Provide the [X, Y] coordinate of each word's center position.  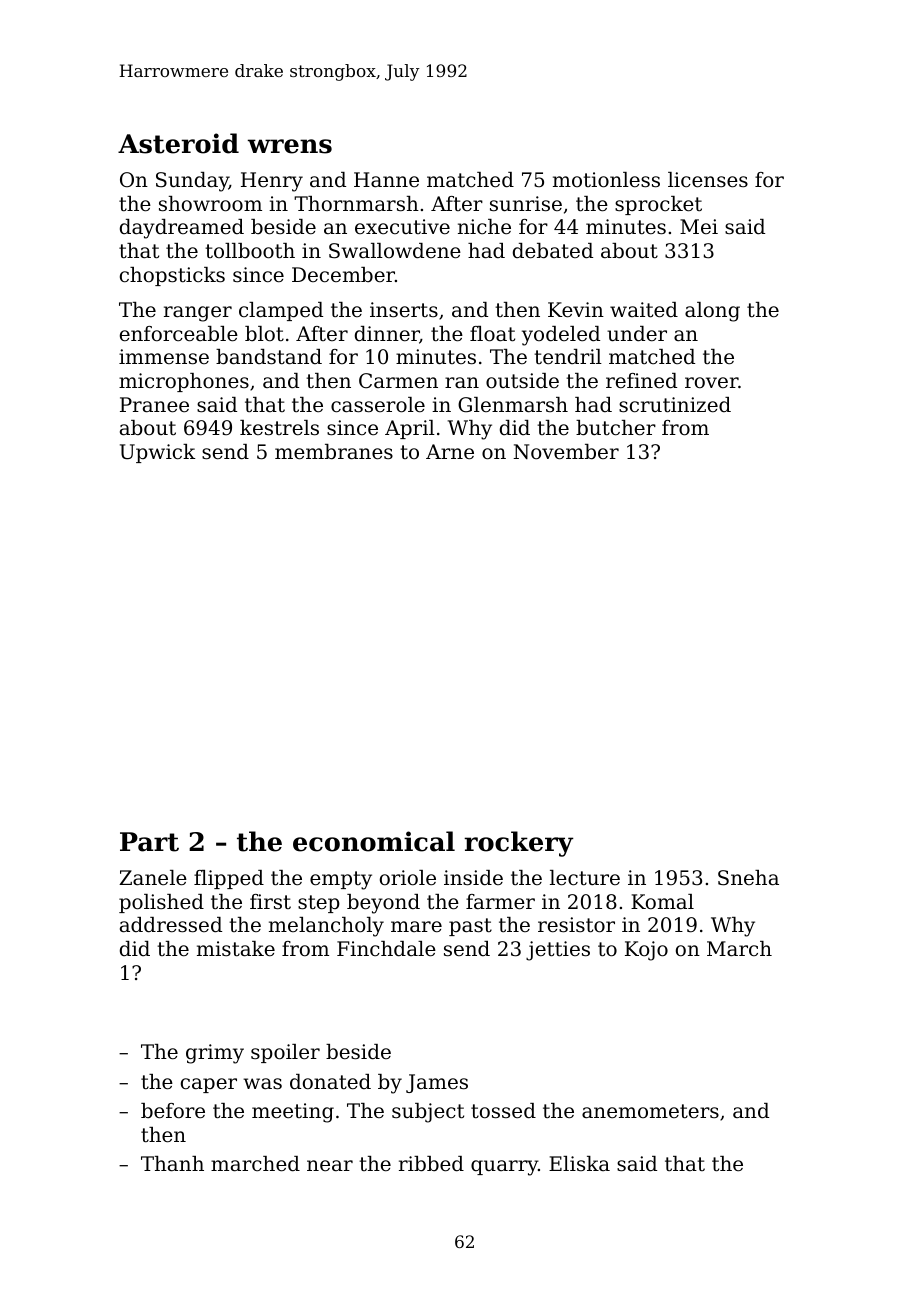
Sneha [748, 878]
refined [641, 381]
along [712, 312]
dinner [387, 335]
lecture [585, 878]
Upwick [158, 453]
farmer [500, 902]
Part [149, 842]
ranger [198, 314]
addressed [171, 925]
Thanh [172, 1164]
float [492, 334]
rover [711, 383]
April [410, 429]
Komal [662, 902]
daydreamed [182, 229]
